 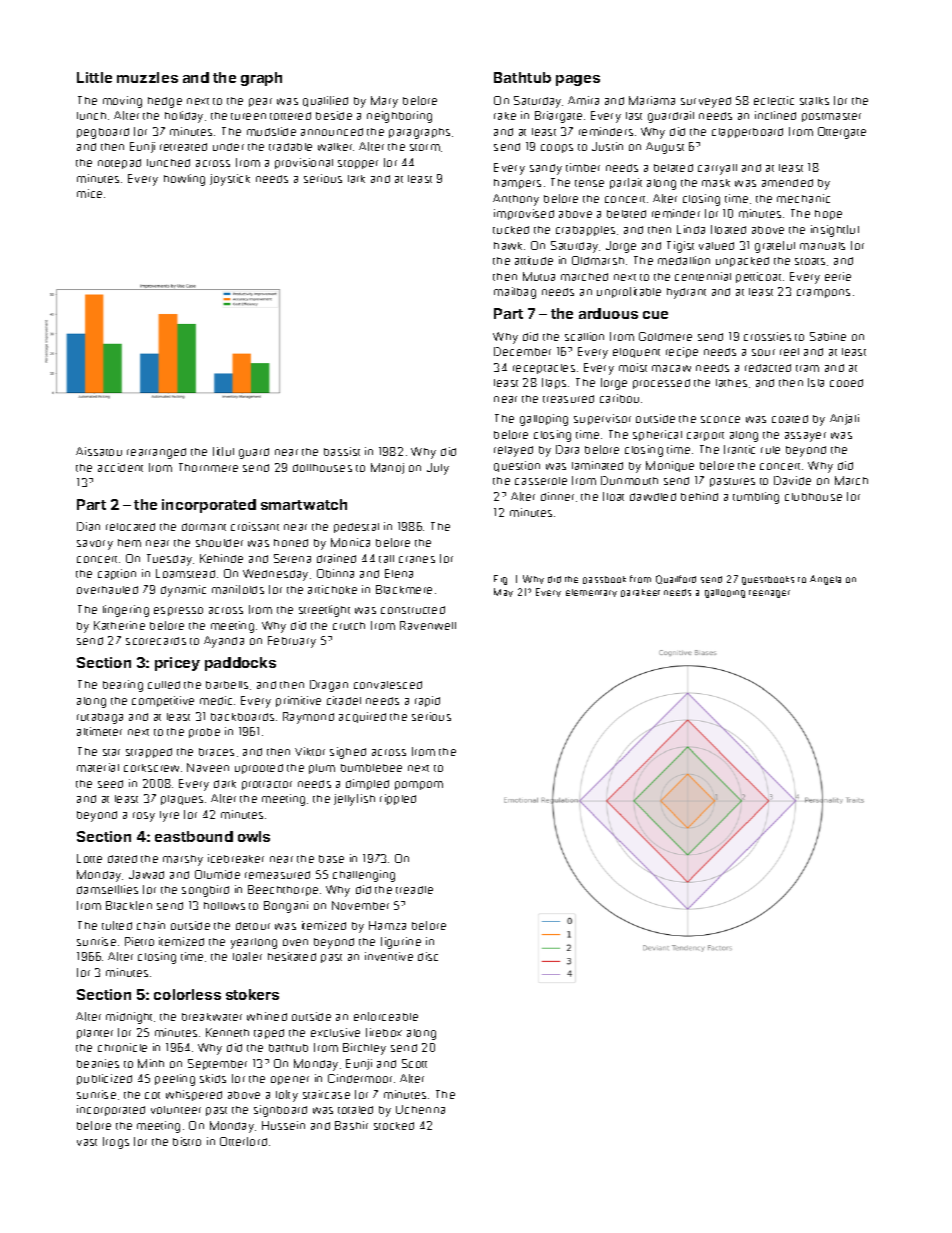 I want to click on under, so click(x=228, y=147).
